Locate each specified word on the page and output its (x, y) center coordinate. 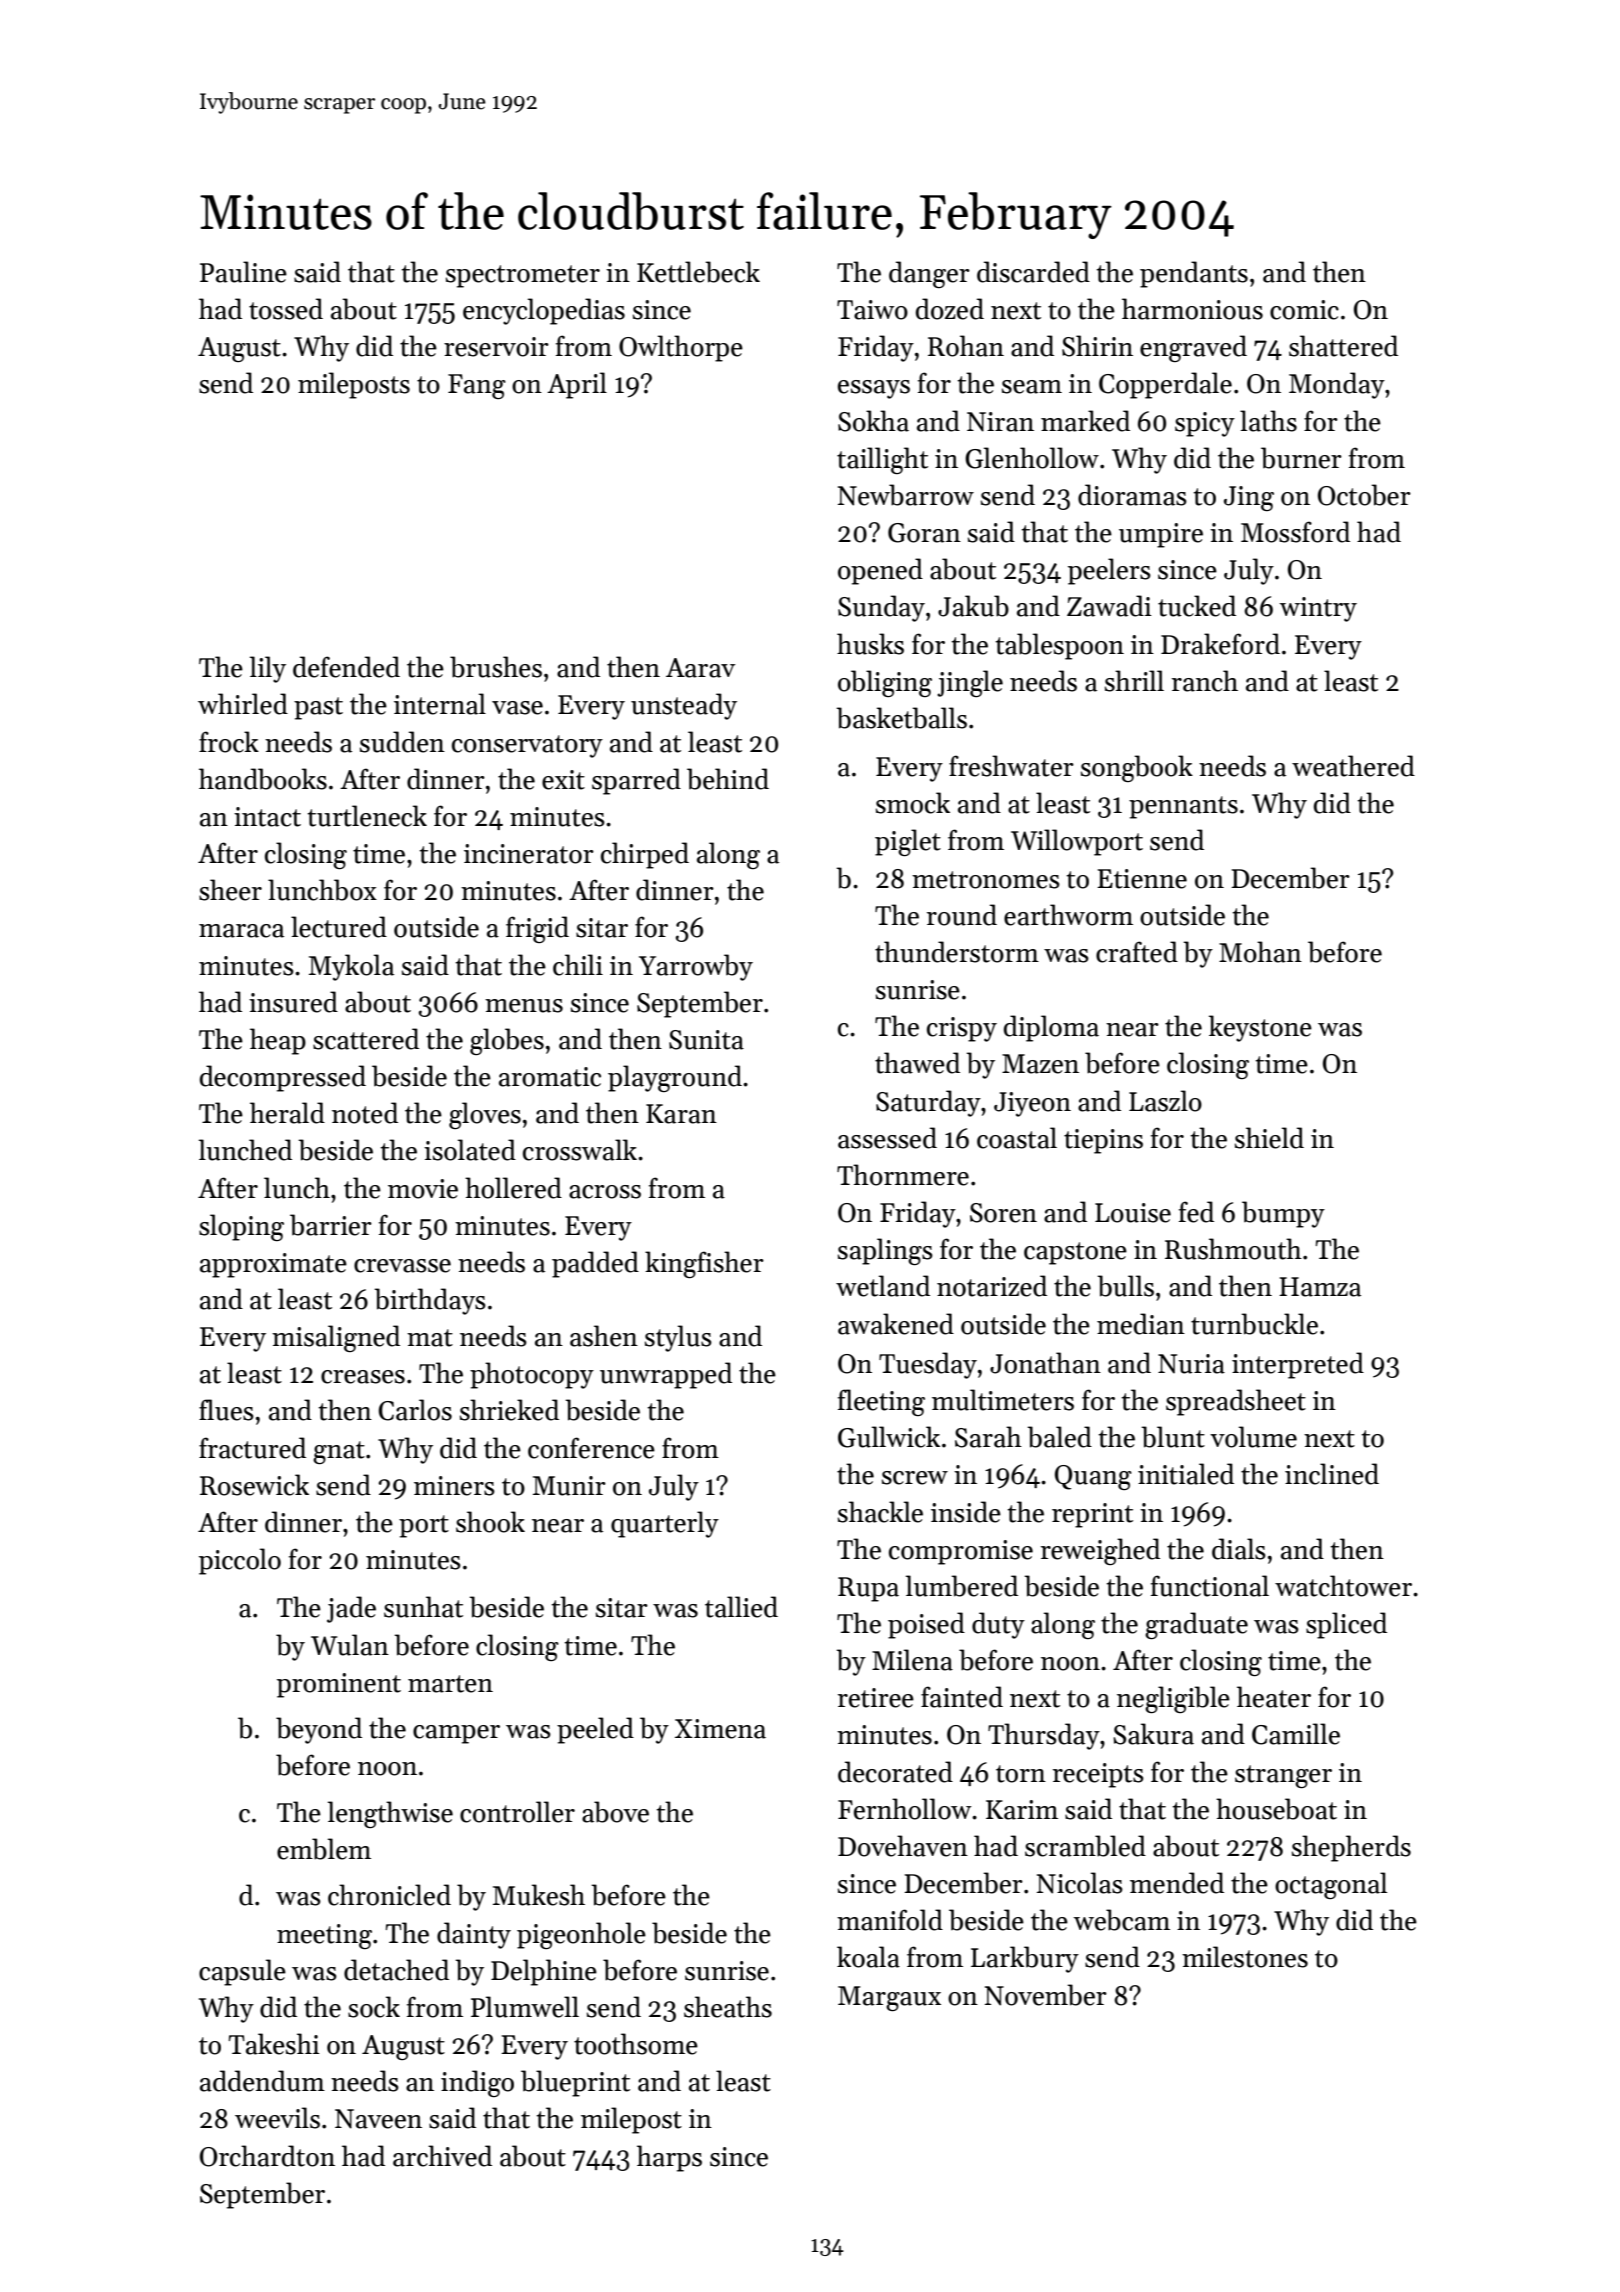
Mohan (1260, 952)
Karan (681, 1114)
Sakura (1153, 1734)
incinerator (529, 854)
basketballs (901, 718)
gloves (485, 1115)
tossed (286, 309)
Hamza (1320, 1287)
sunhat (423, 1607)
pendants (1194, 274)
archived (442, 2156)
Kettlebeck (698, 272)
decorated (895, 1772)
